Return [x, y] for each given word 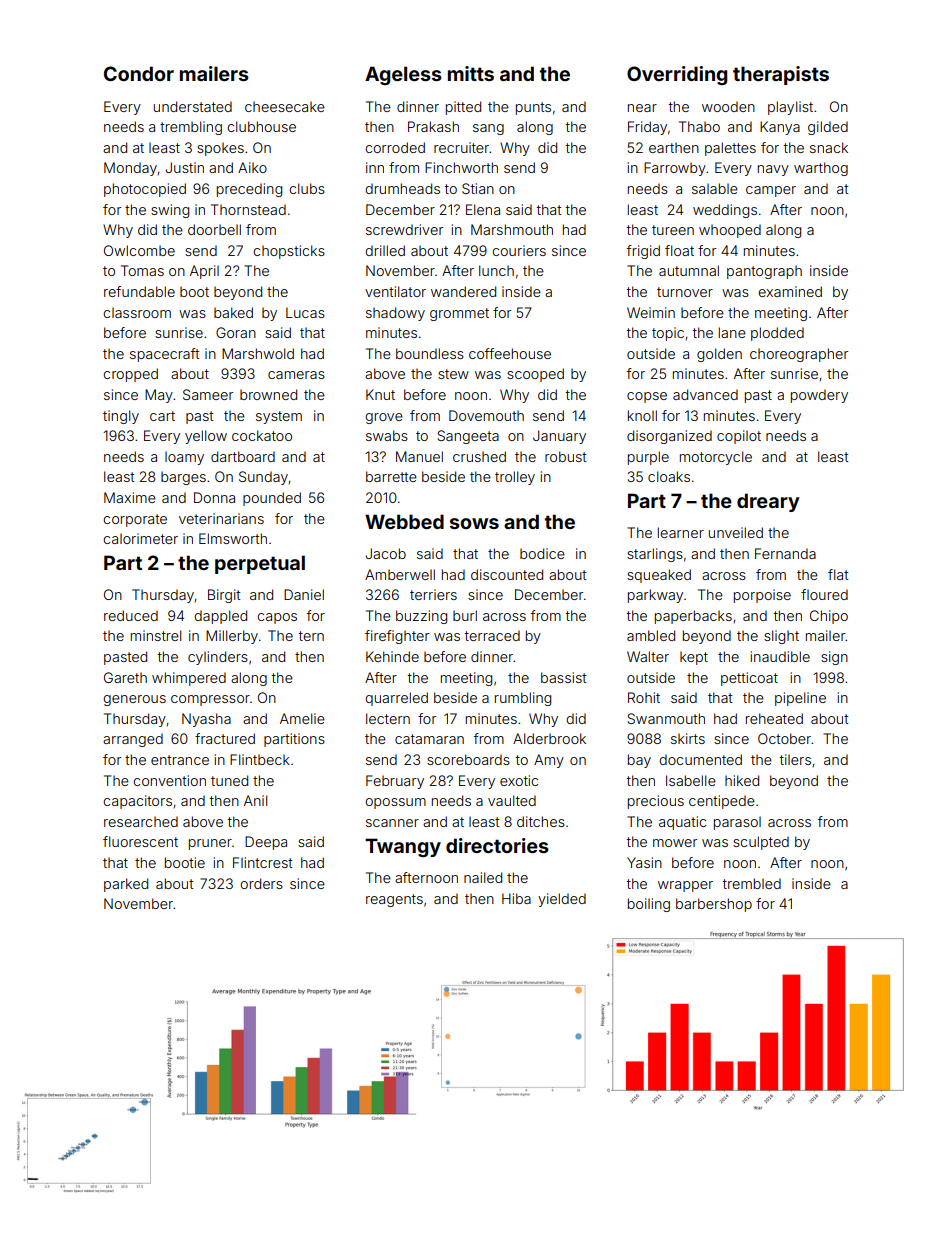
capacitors [137, 802]
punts [533, 108]
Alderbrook [549, 738]
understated [193, 106]
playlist [790, 108]
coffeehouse [510, 353]
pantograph [764, 272]
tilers [795, 759]
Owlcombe [139, 250]
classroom [137, 312]
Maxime [130, 497]
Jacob [386, 553]
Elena [483, 209]
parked [126, 885]
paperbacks [693, 617]
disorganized [669, 437]
